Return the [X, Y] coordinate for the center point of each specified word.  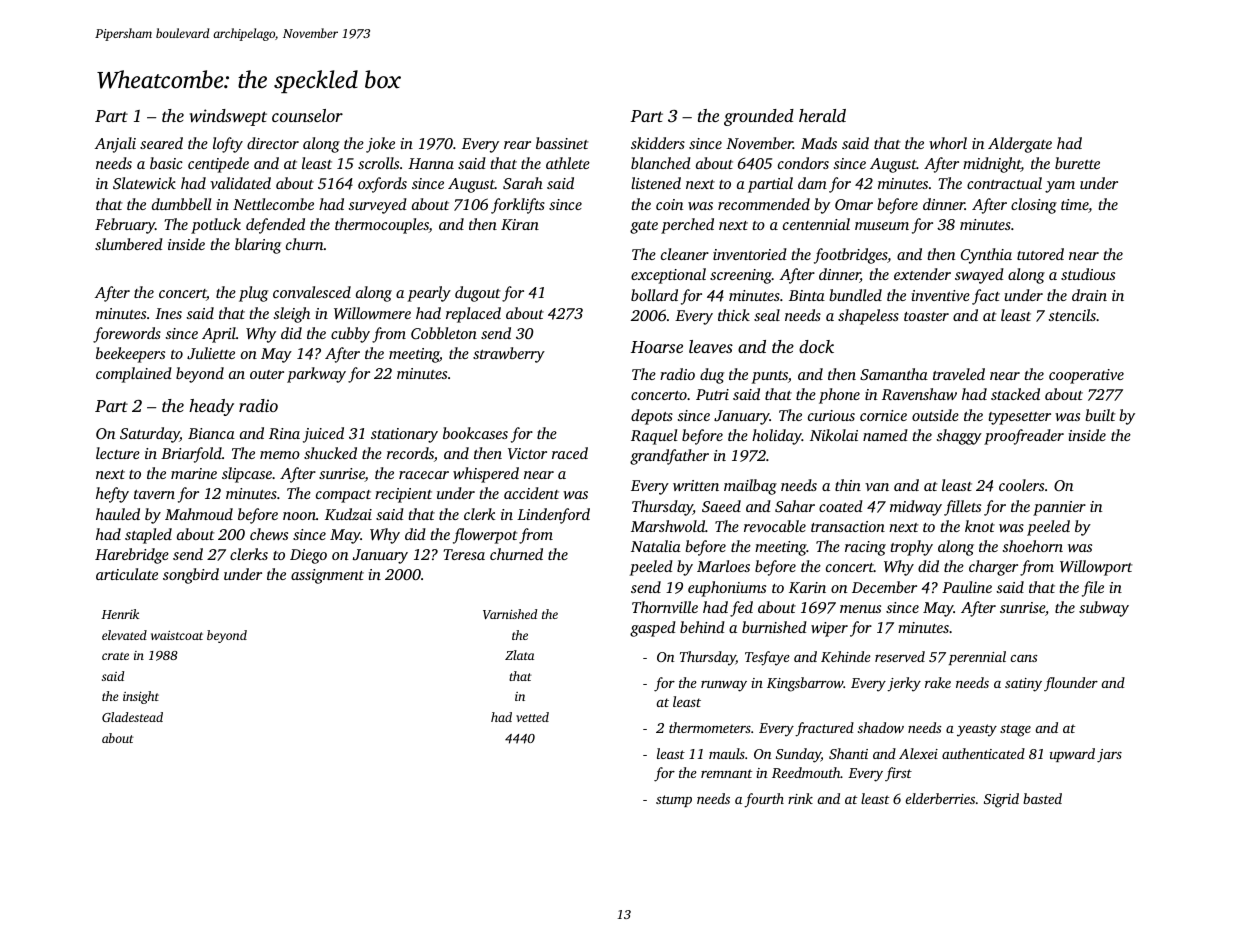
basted [1042, 798]
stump [674, 801]
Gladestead [132, 717]
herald [822, 115]
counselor [307, 115]
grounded [759, 117]
